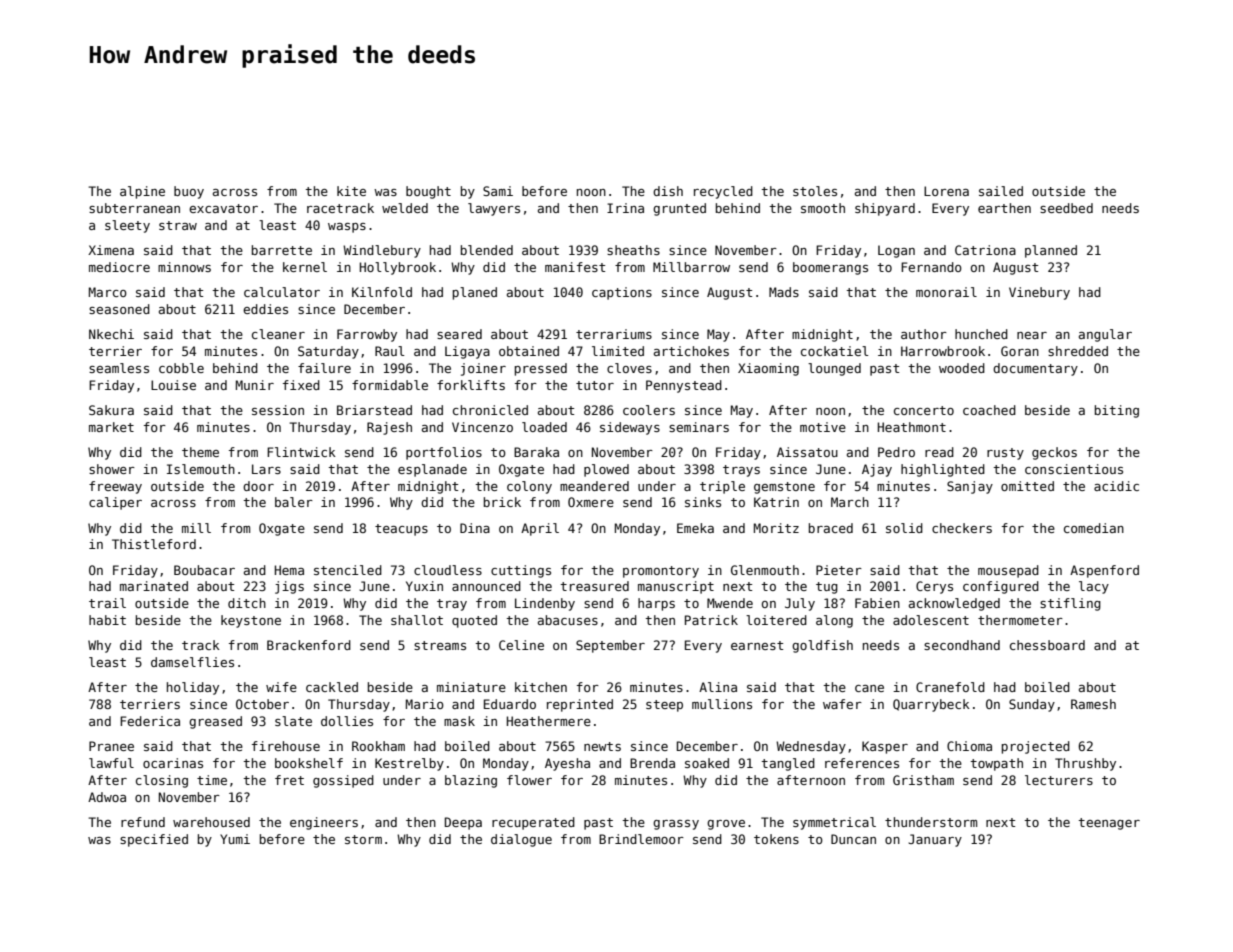  What do you see at coordinates (521, 571) in the screenshot?
I see `cuttings` at bounding box center [521, 571].
